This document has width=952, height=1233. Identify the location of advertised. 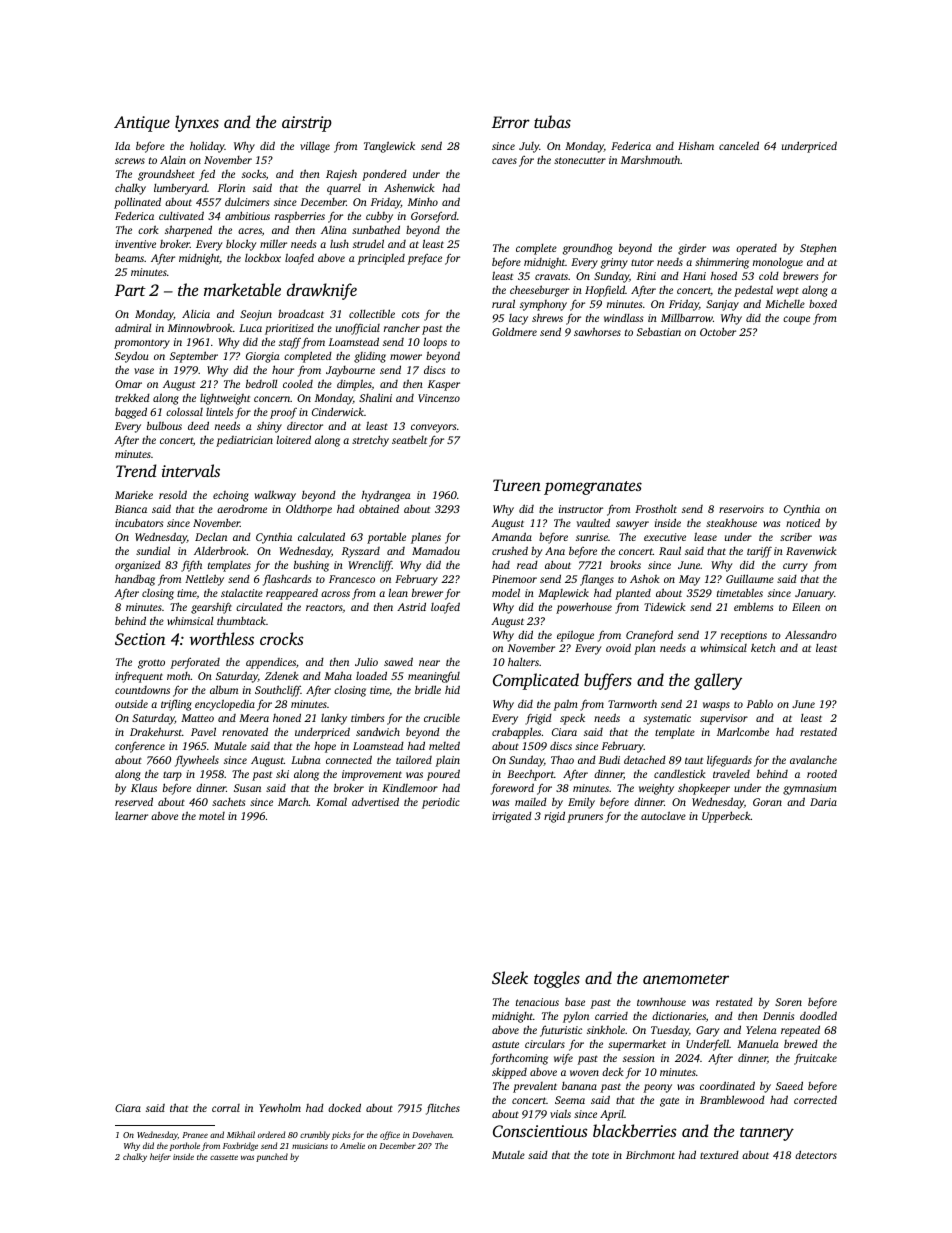
(375, 801).
